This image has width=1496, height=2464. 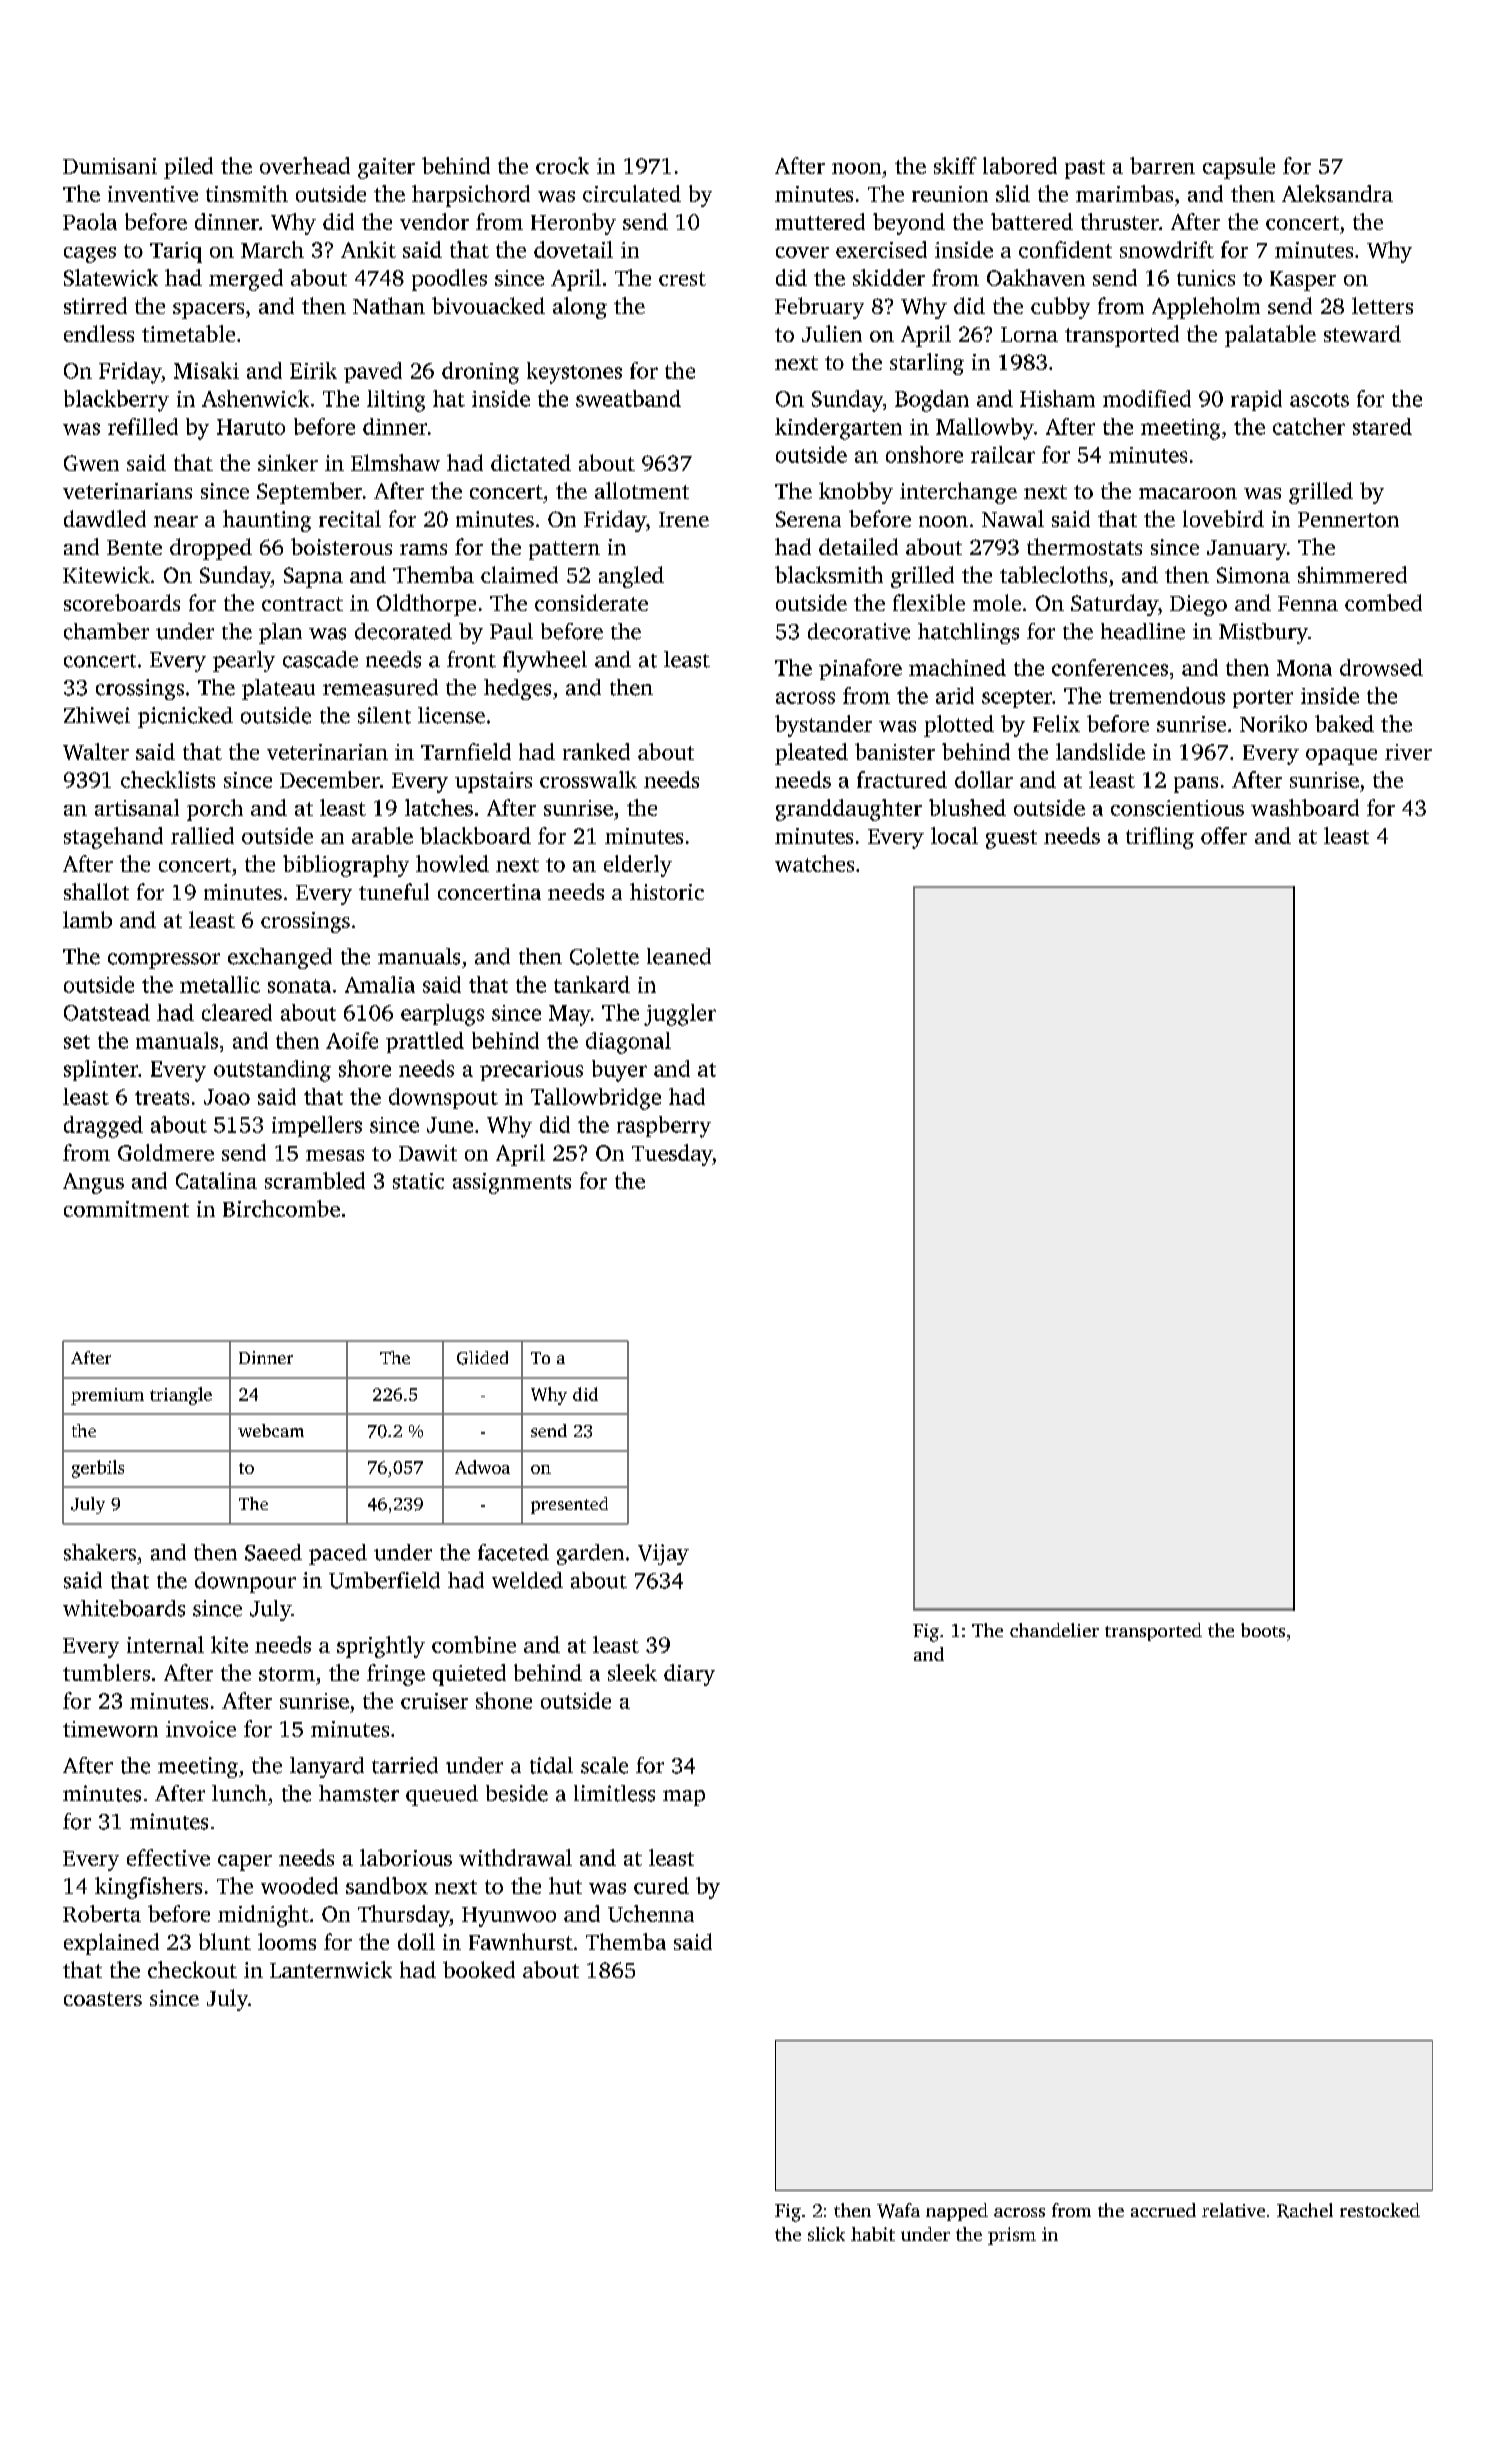 What do you see at coordinates (531, 1071) in the image?
I see `precarious` at bounding box center [531, 1071].
